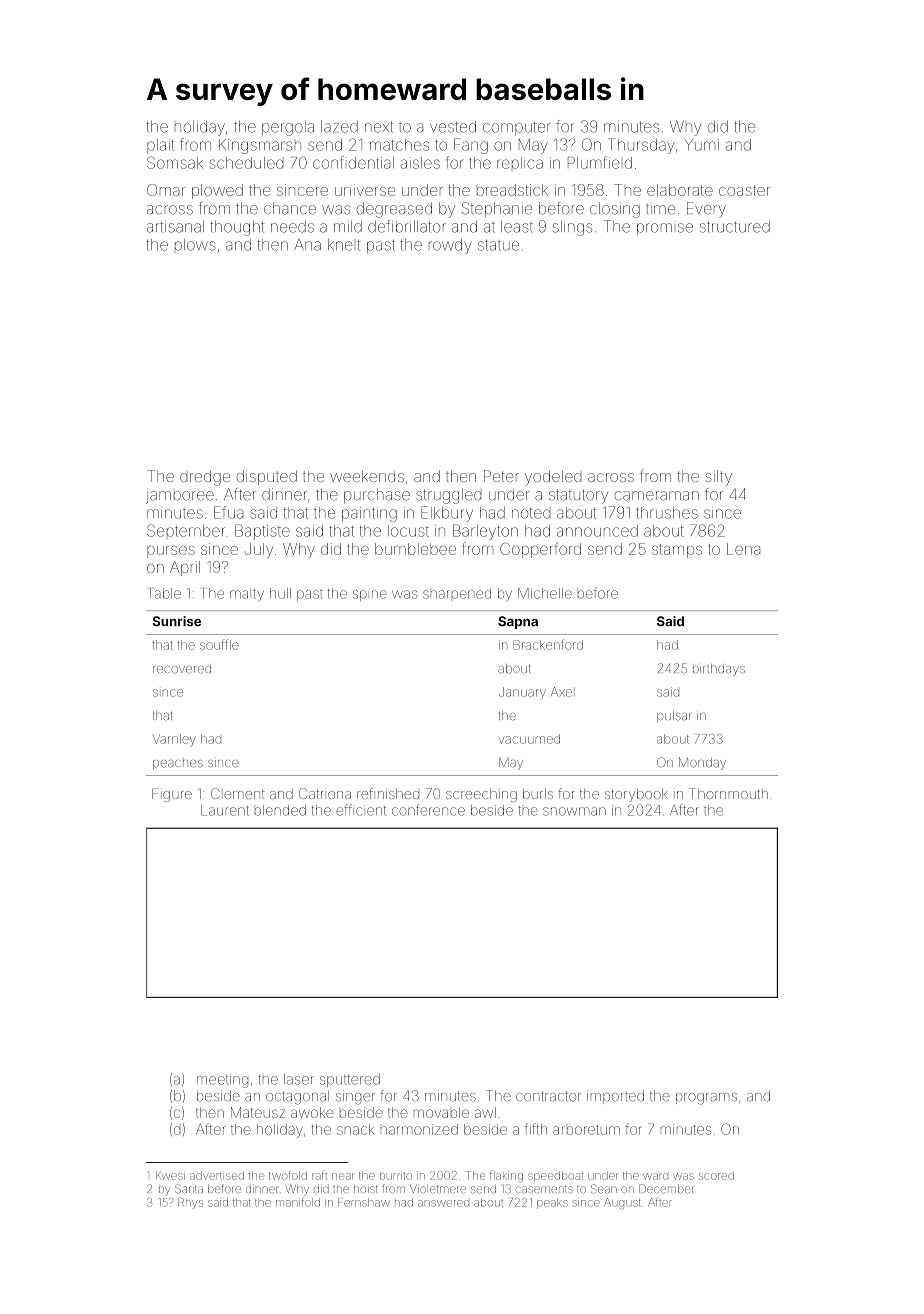 Image resolution: width=924 pixels, height=1314 pixels. What do you see at coordinates (222, 1082) in the screenshot?
I see `meeting` at bounding box center [222, 1082].
